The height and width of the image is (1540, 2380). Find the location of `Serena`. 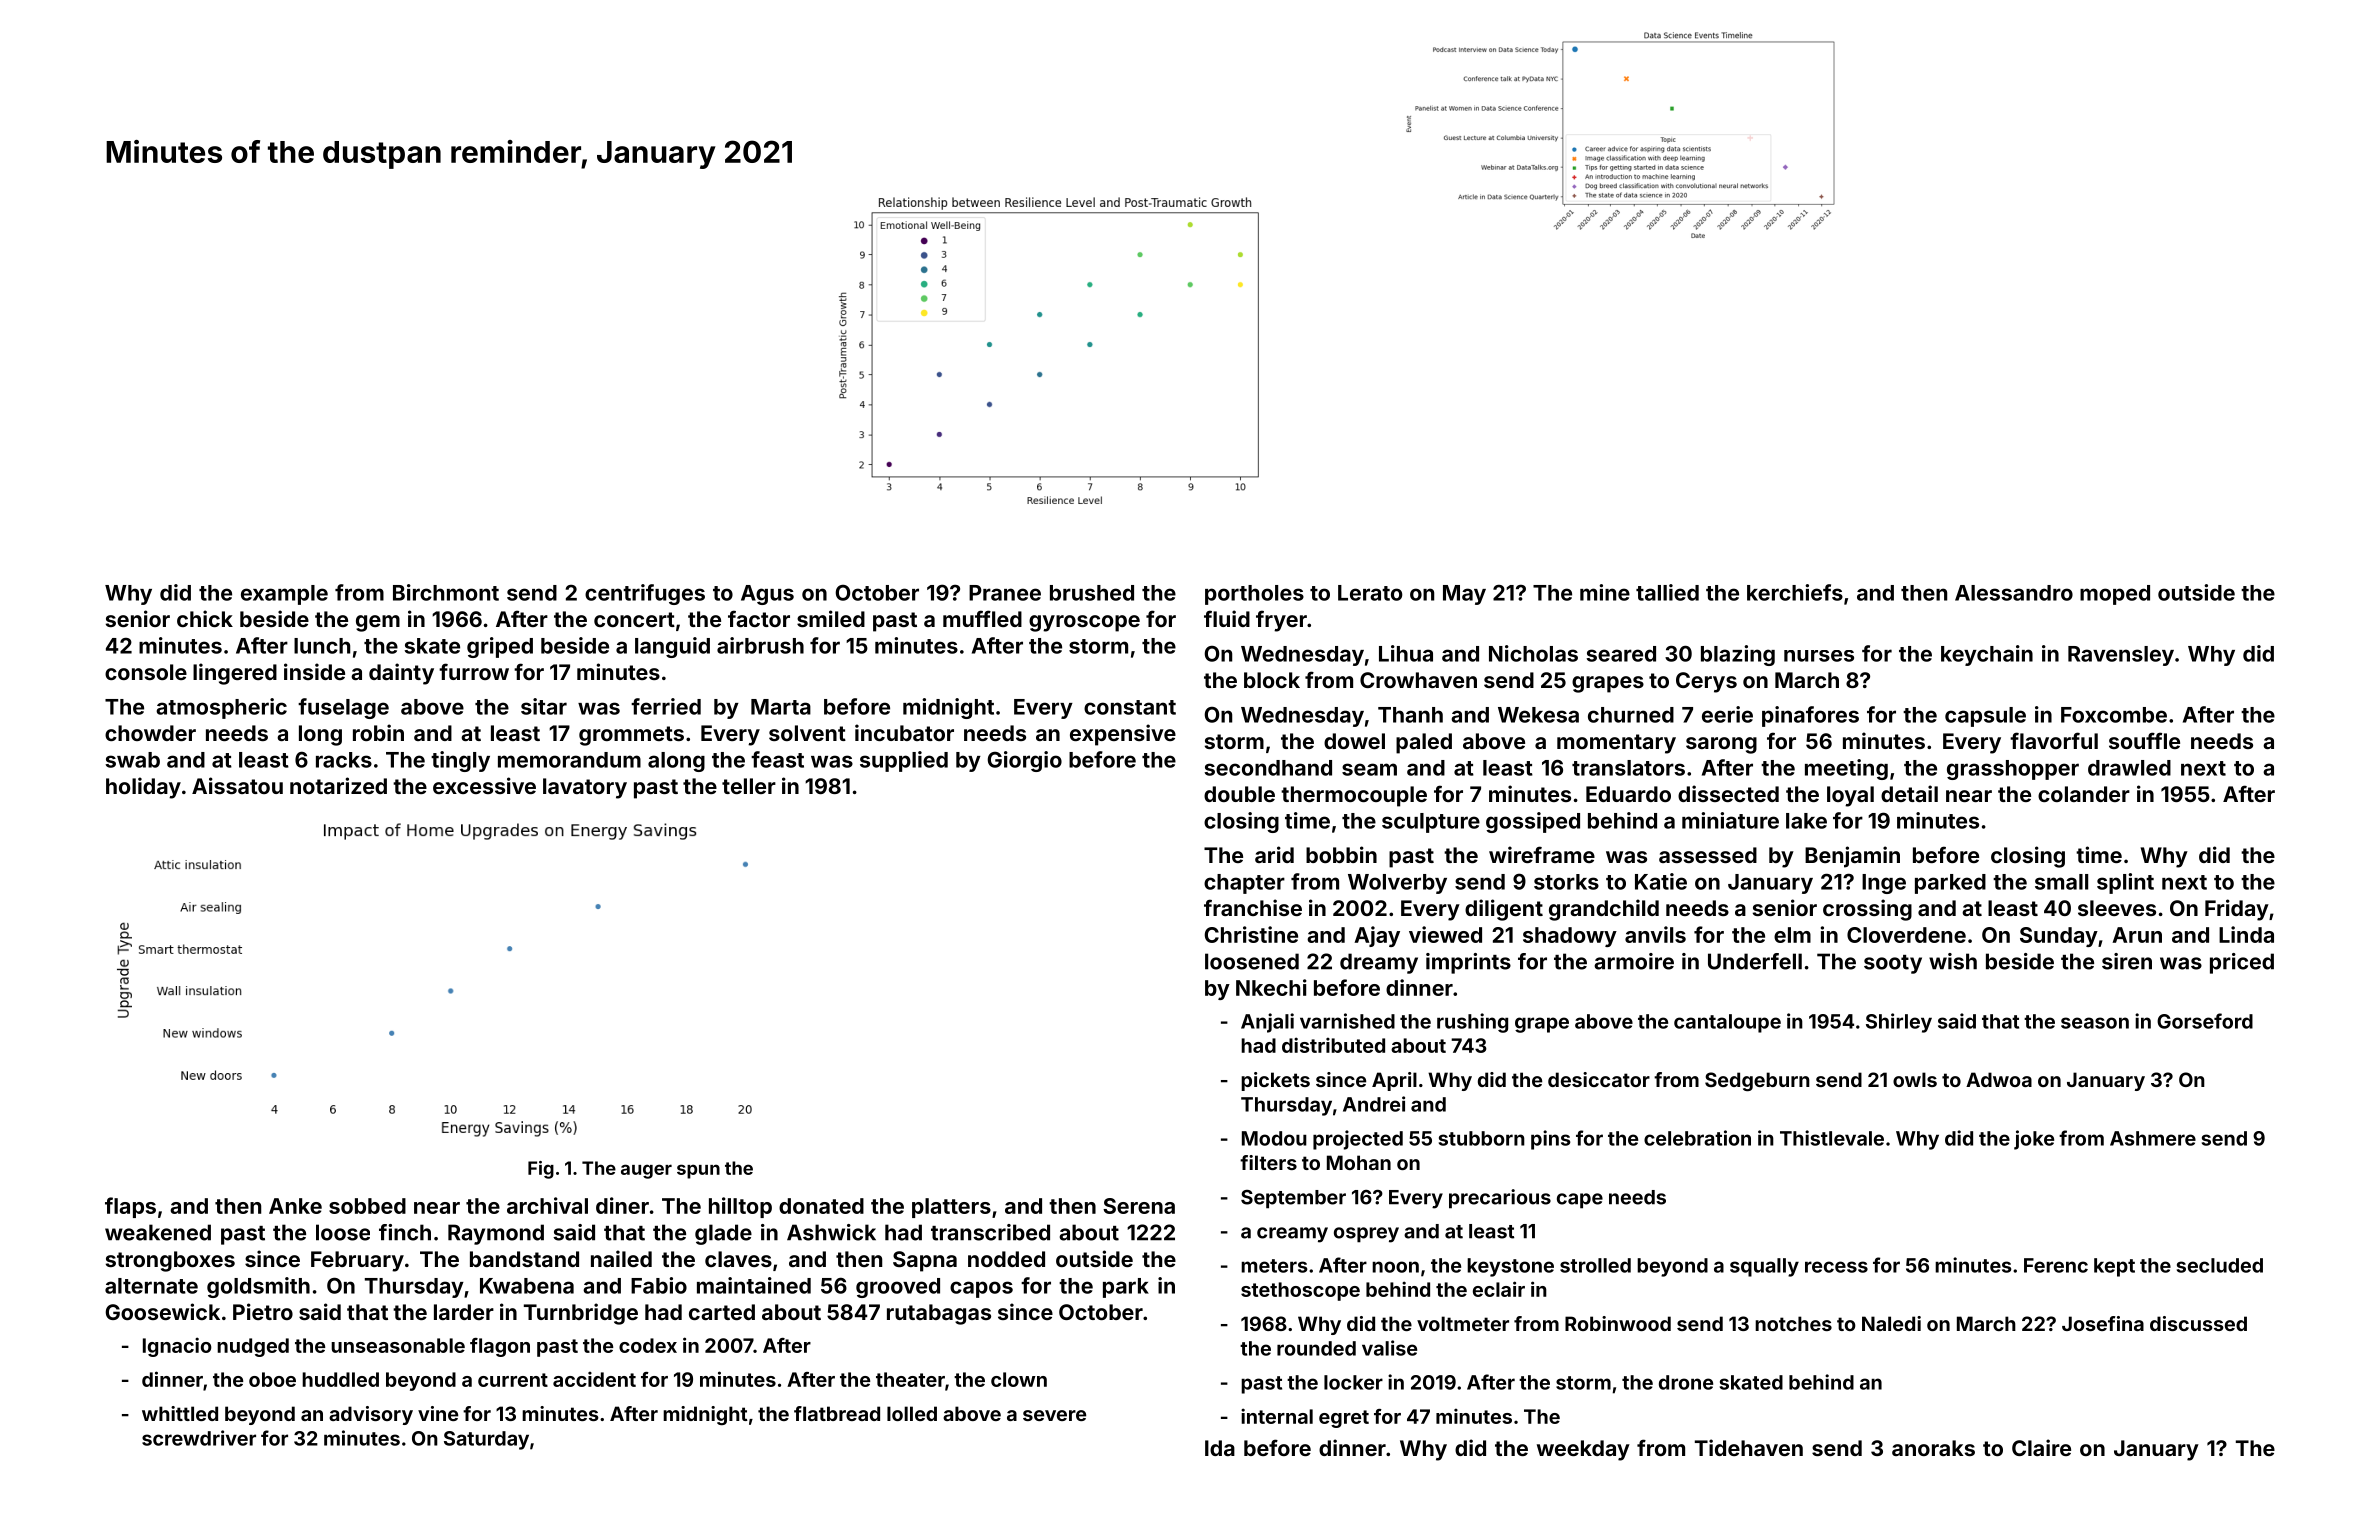

Serena is located at coordinates (1139, 1206).
